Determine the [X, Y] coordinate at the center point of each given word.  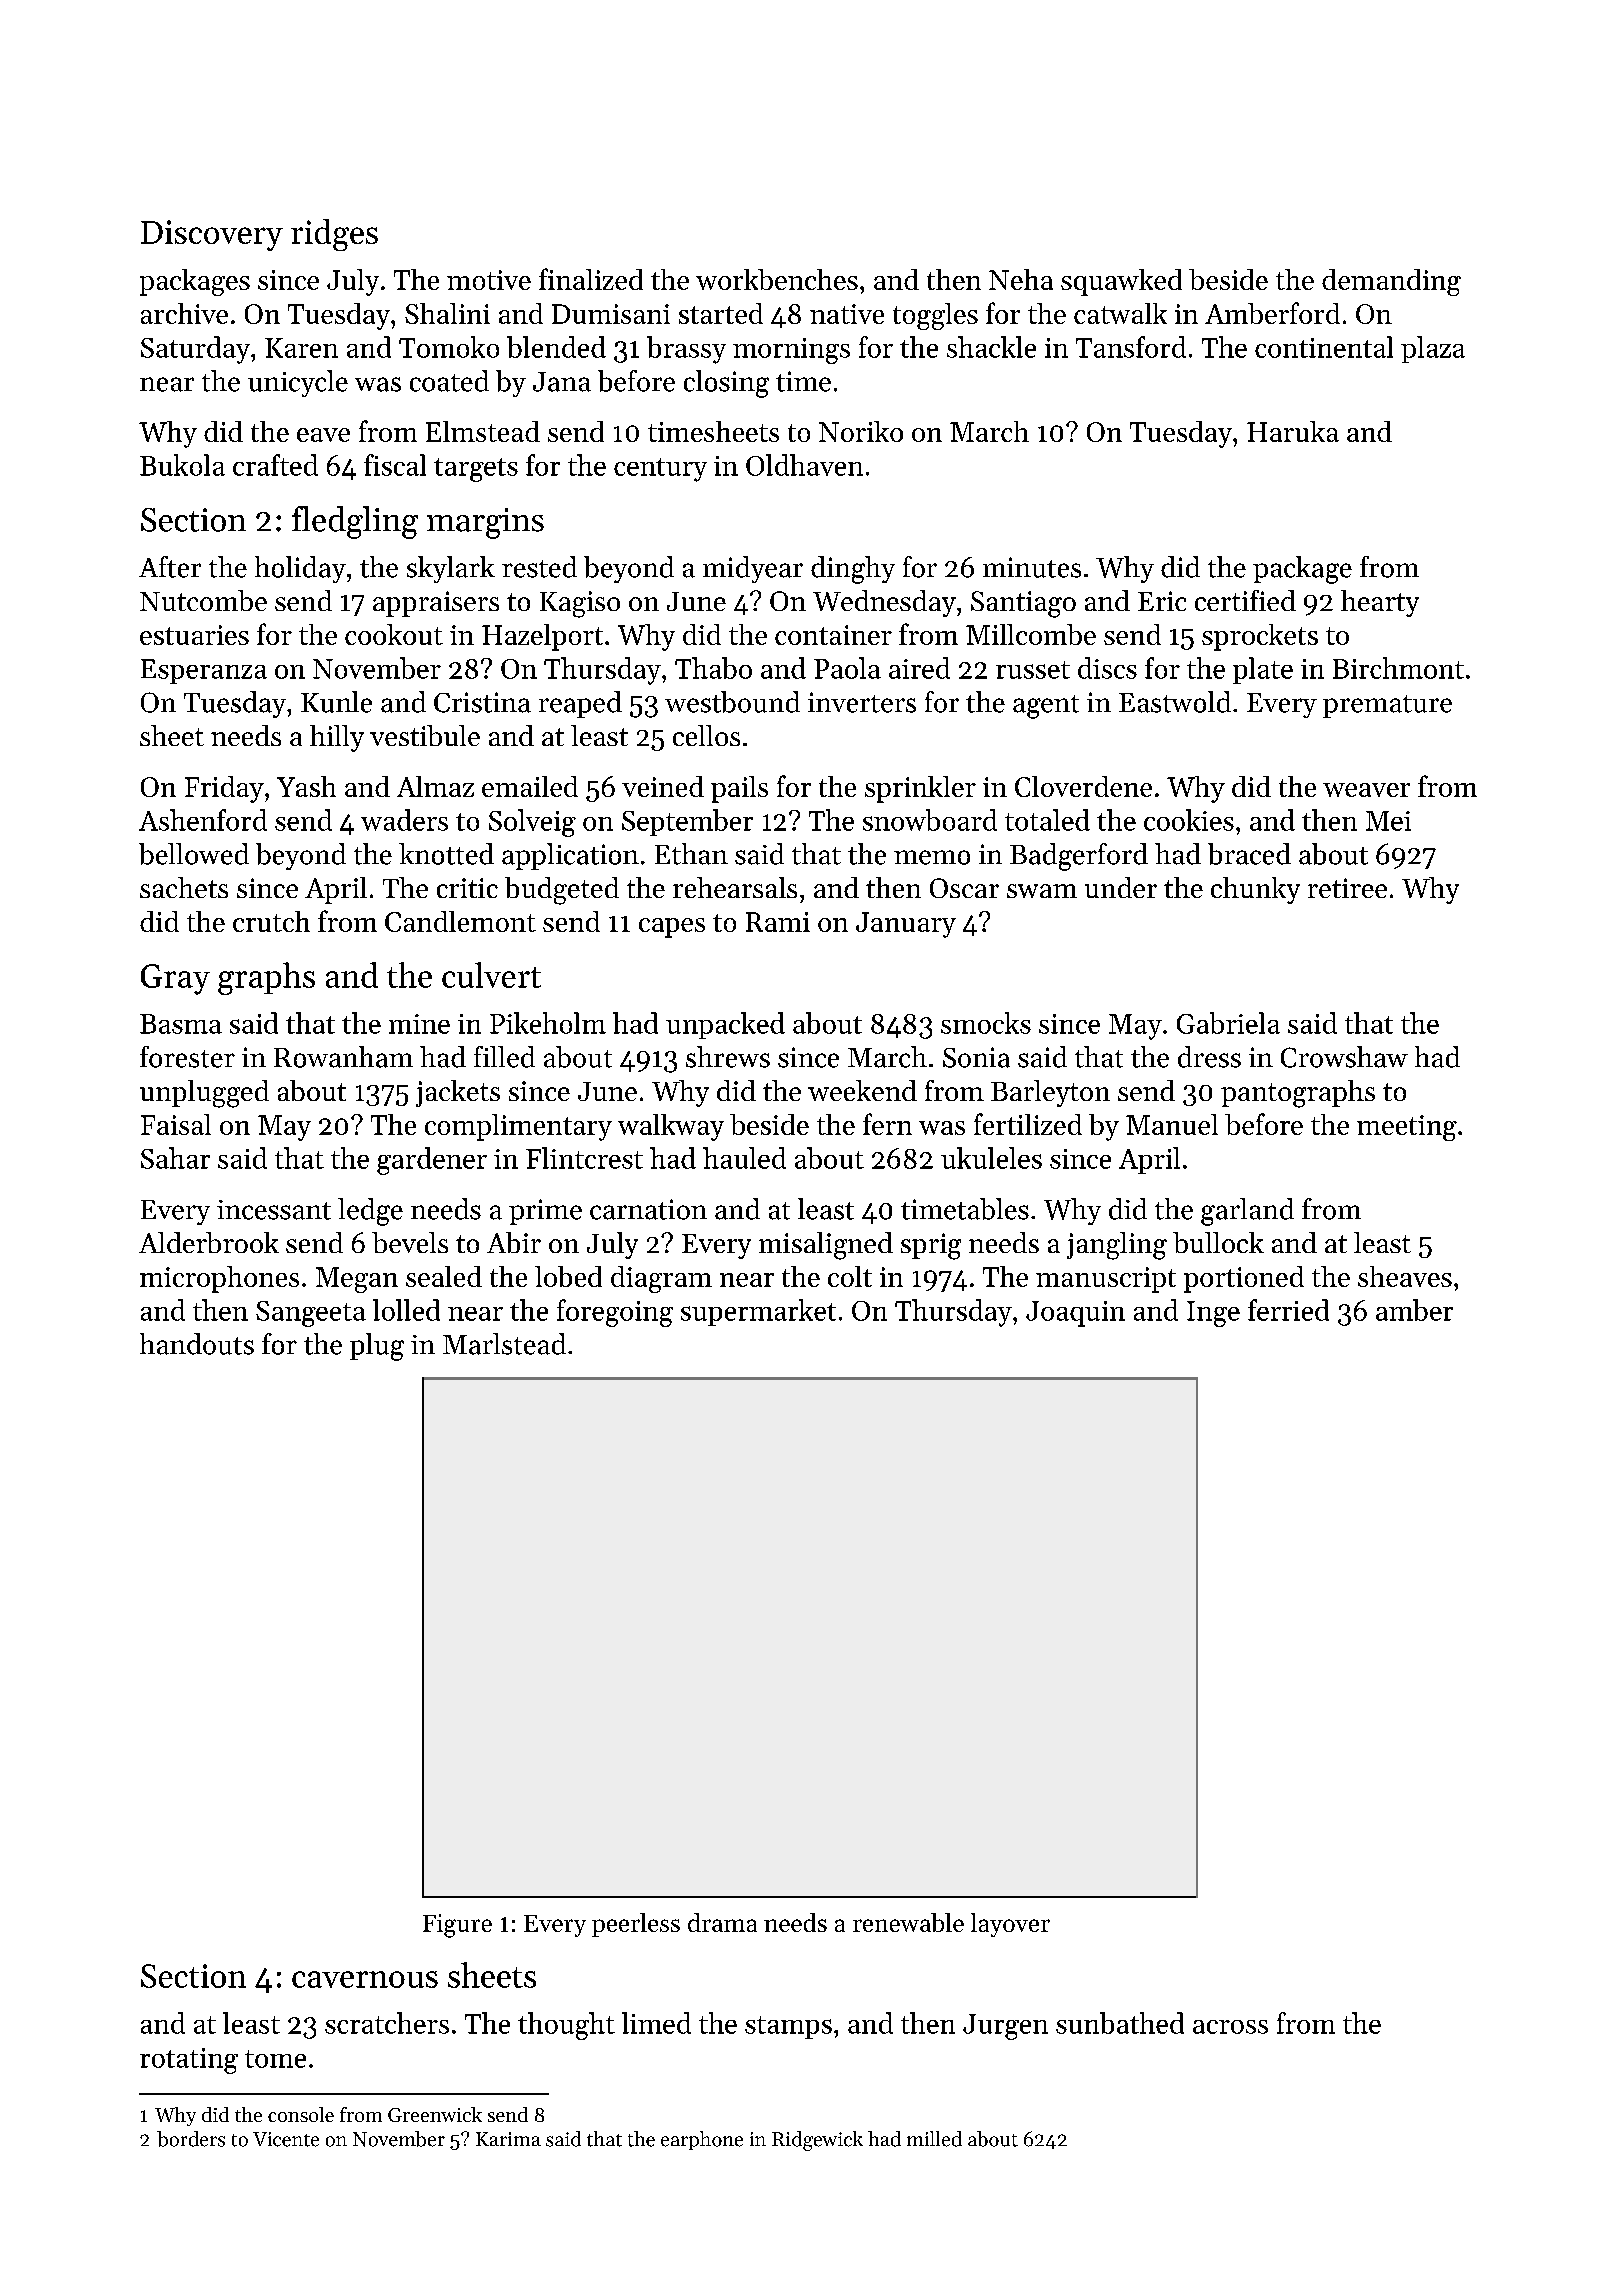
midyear [753, 569]
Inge [1213, 1314]
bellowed [194, 854]
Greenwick [435, 2114]
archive [184, 313]
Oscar [964, 888]
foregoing [615, 1313]
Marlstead [504, 1344]
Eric [1162, 601]
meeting [1407, 1128]
